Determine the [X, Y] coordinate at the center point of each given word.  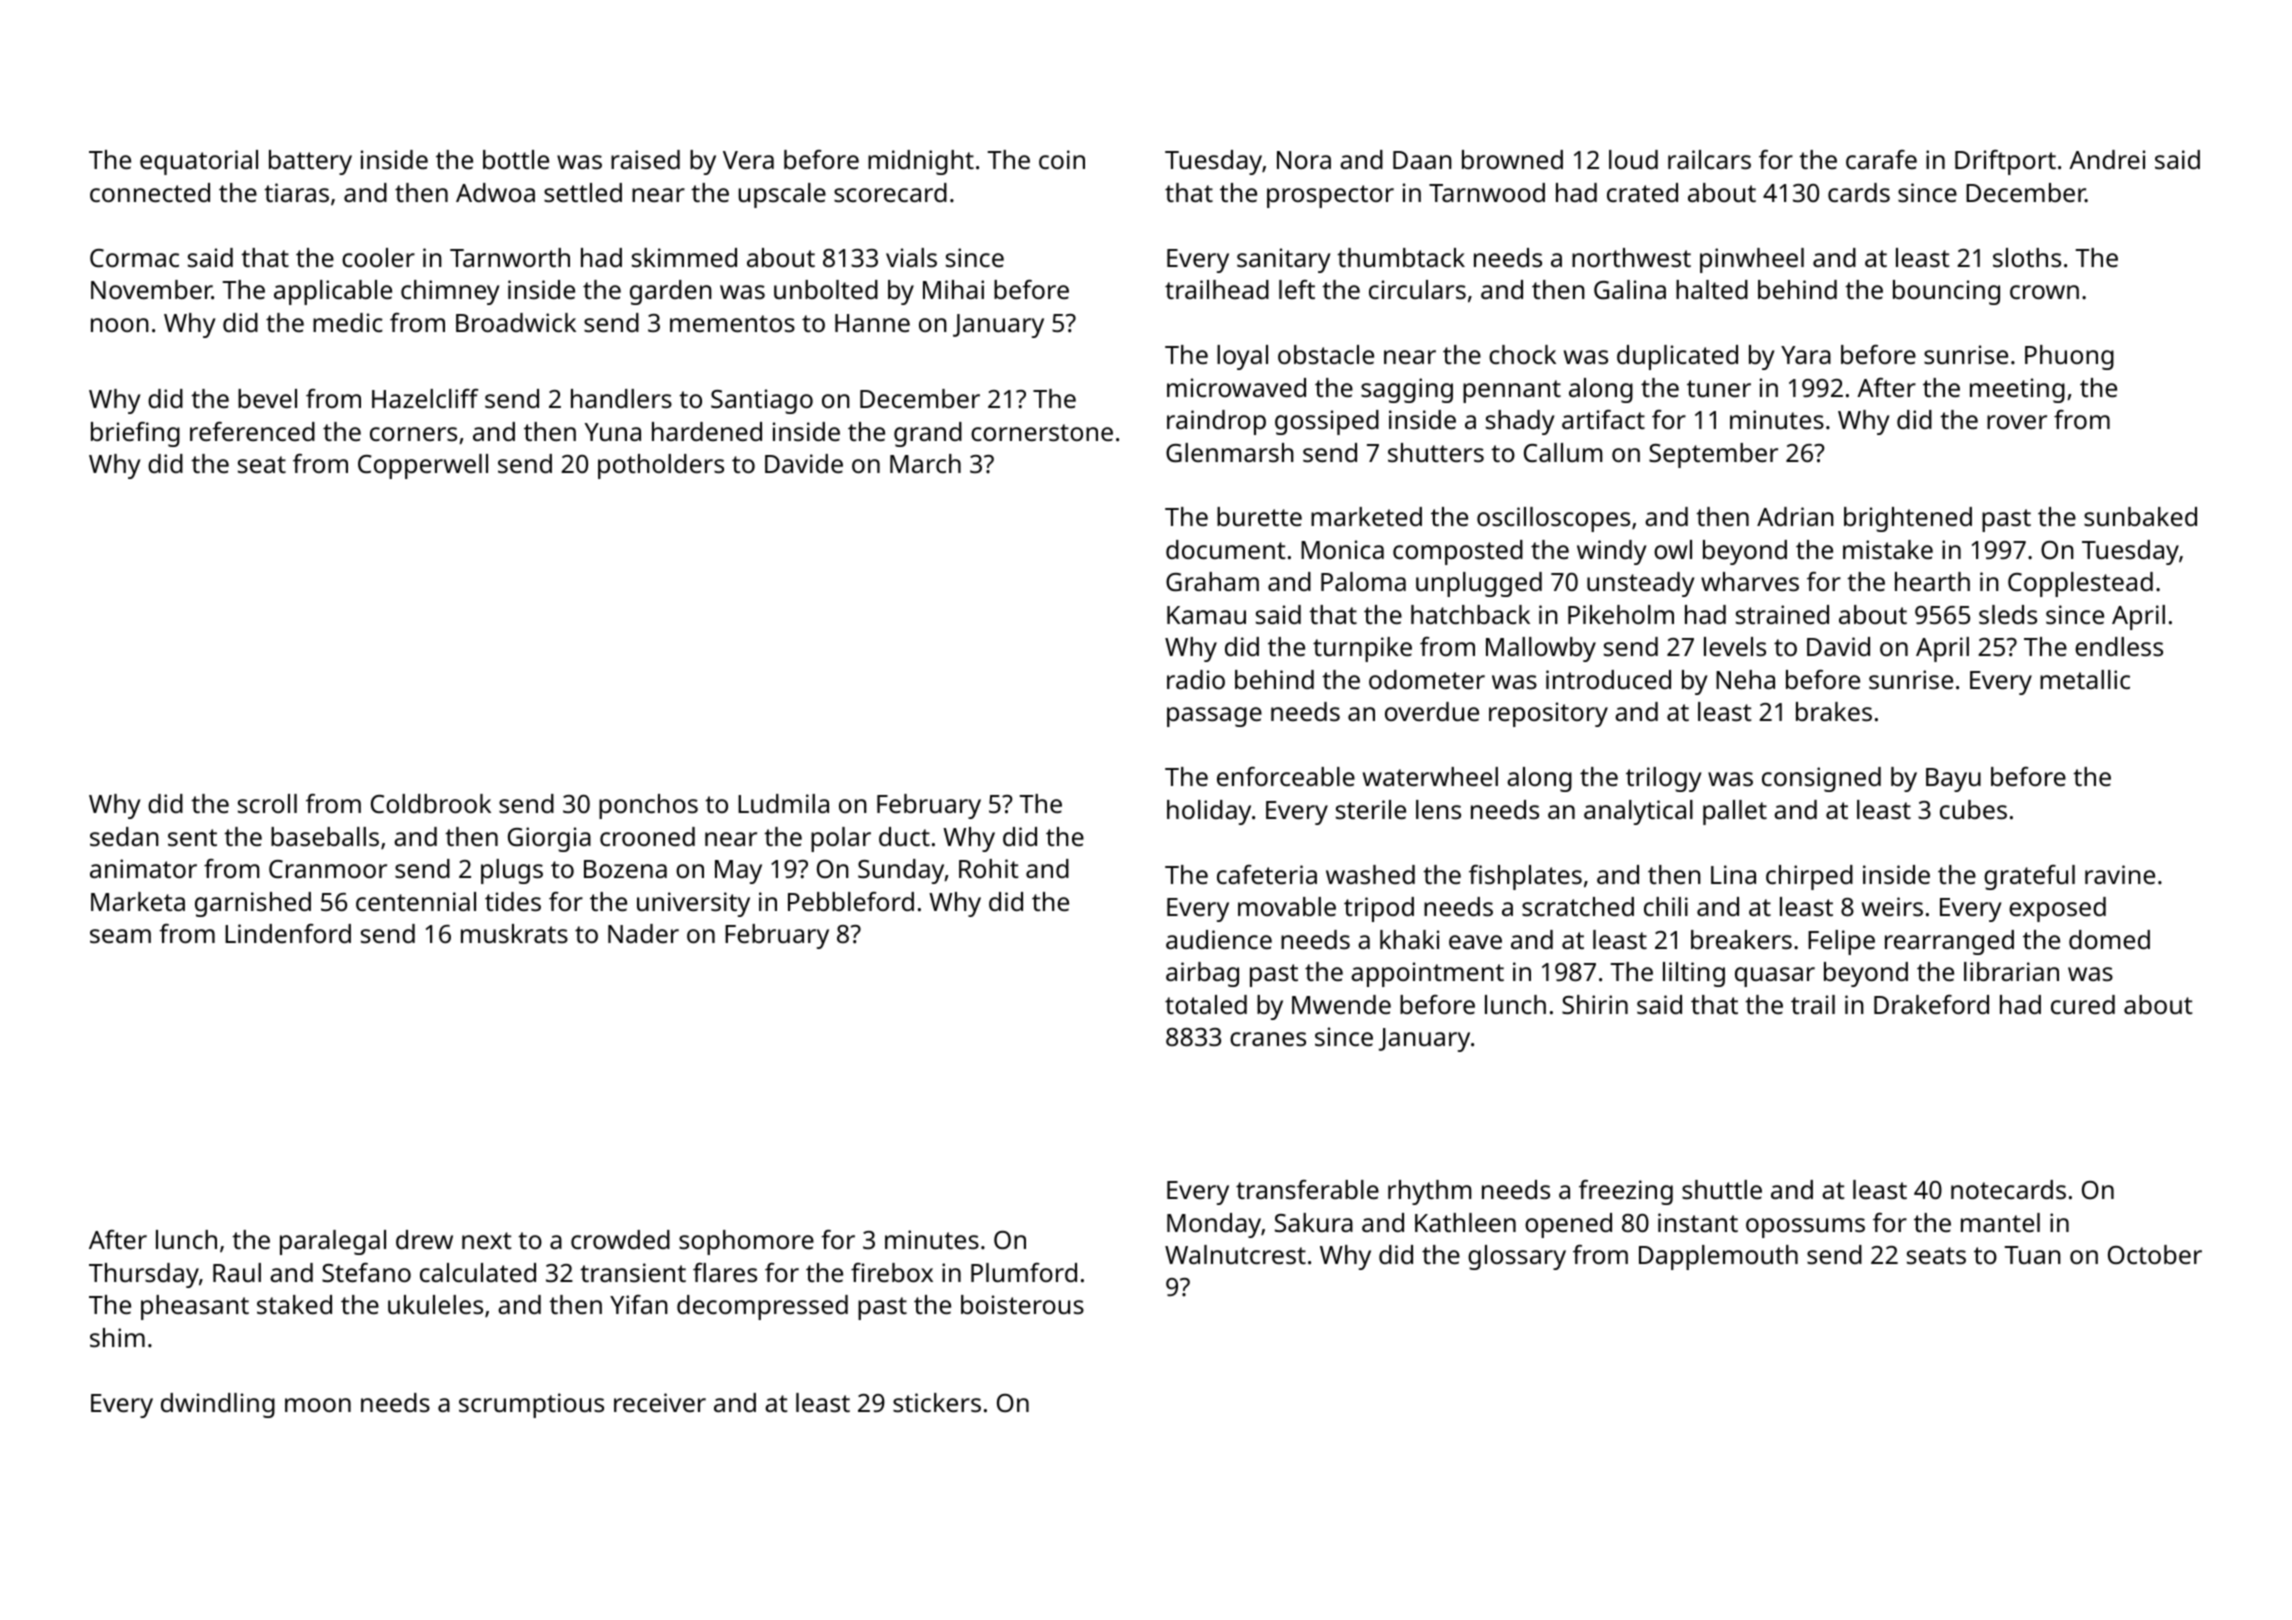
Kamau [1206, 615]
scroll [267, 803]
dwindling [218, 1405]
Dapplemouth [1718, 1257]
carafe [1881, 159]
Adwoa [495, 192]
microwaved [1236, 387]
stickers [937, 1402]
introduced [1608, 679]
